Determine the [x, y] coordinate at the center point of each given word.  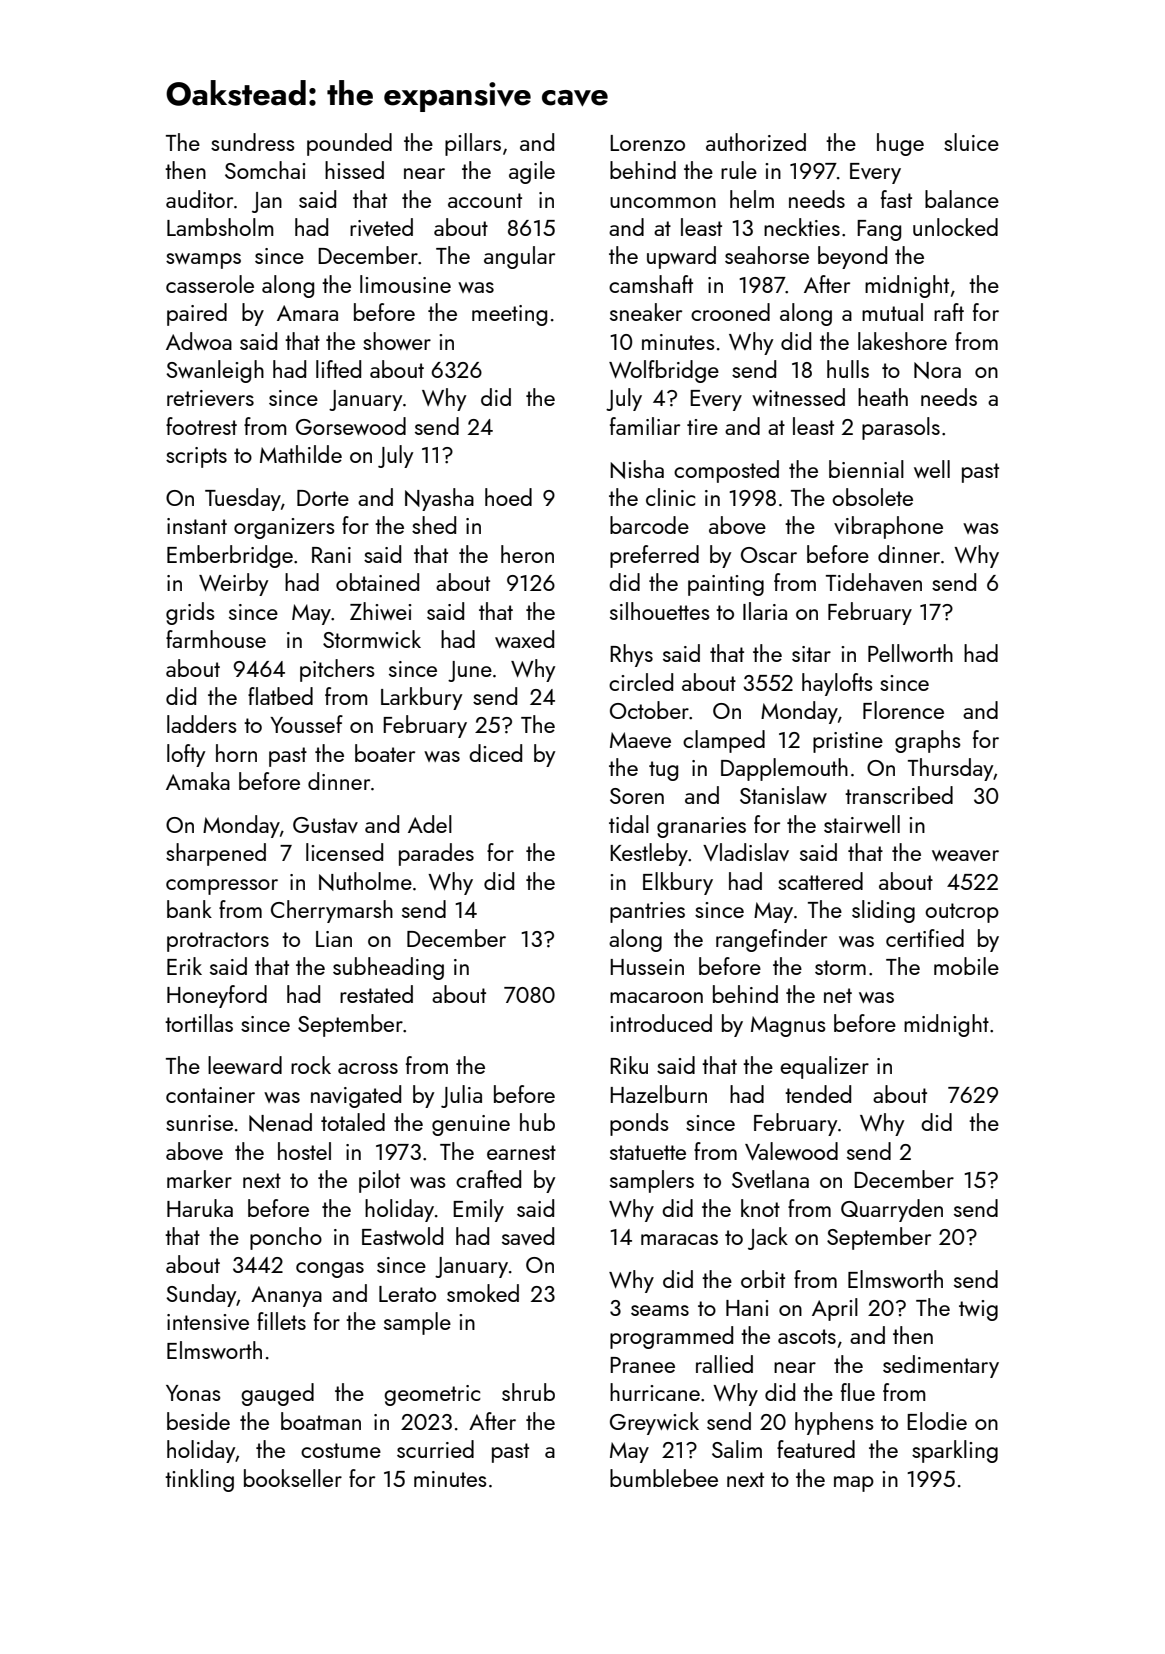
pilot [379, 1181]
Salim [737, 1449]
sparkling [955, 1451]
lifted [338, 369]
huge [900, 144]
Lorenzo [647, 143]
